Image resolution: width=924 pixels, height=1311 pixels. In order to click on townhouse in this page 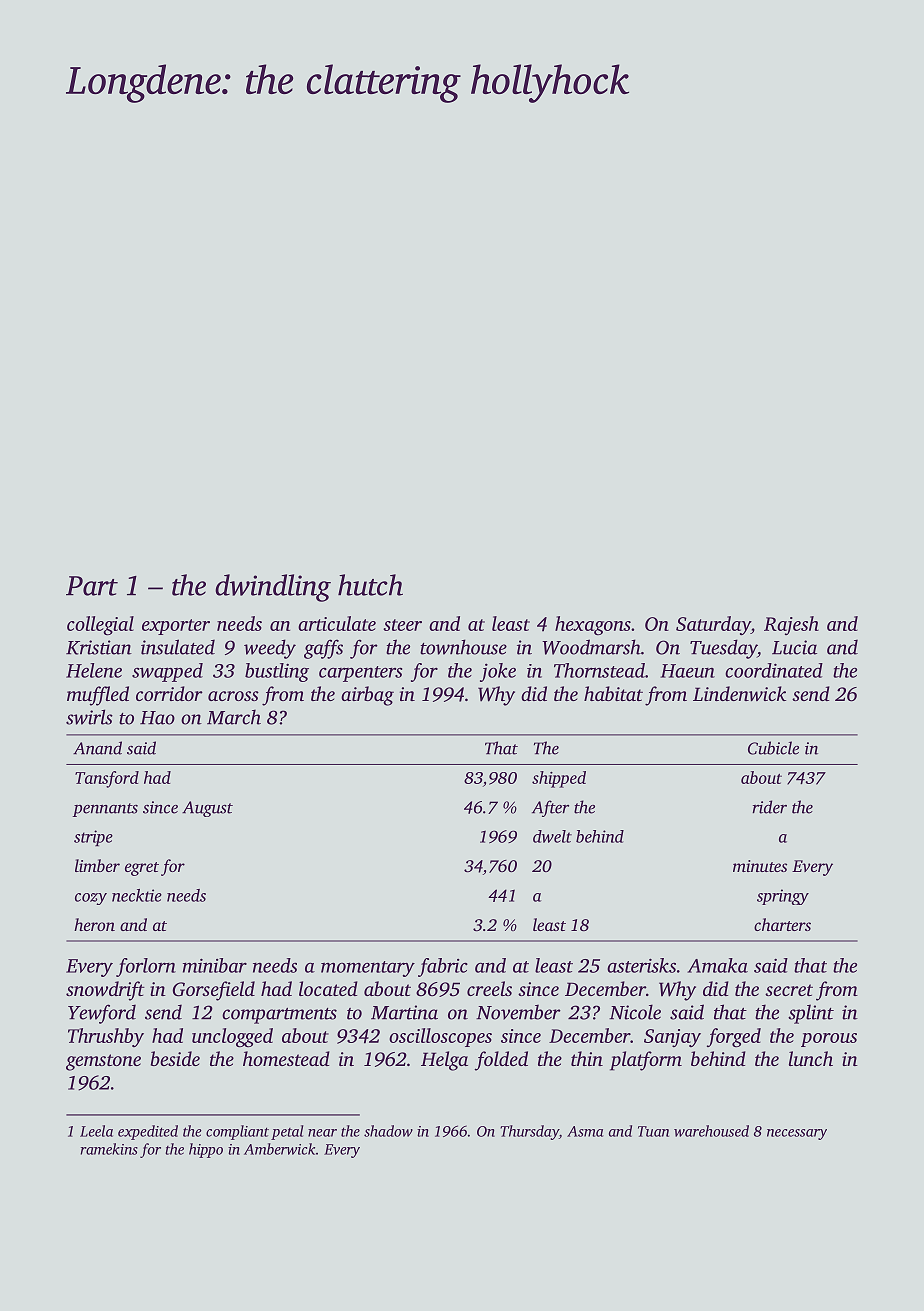, I will do `click(463, 647)`.
